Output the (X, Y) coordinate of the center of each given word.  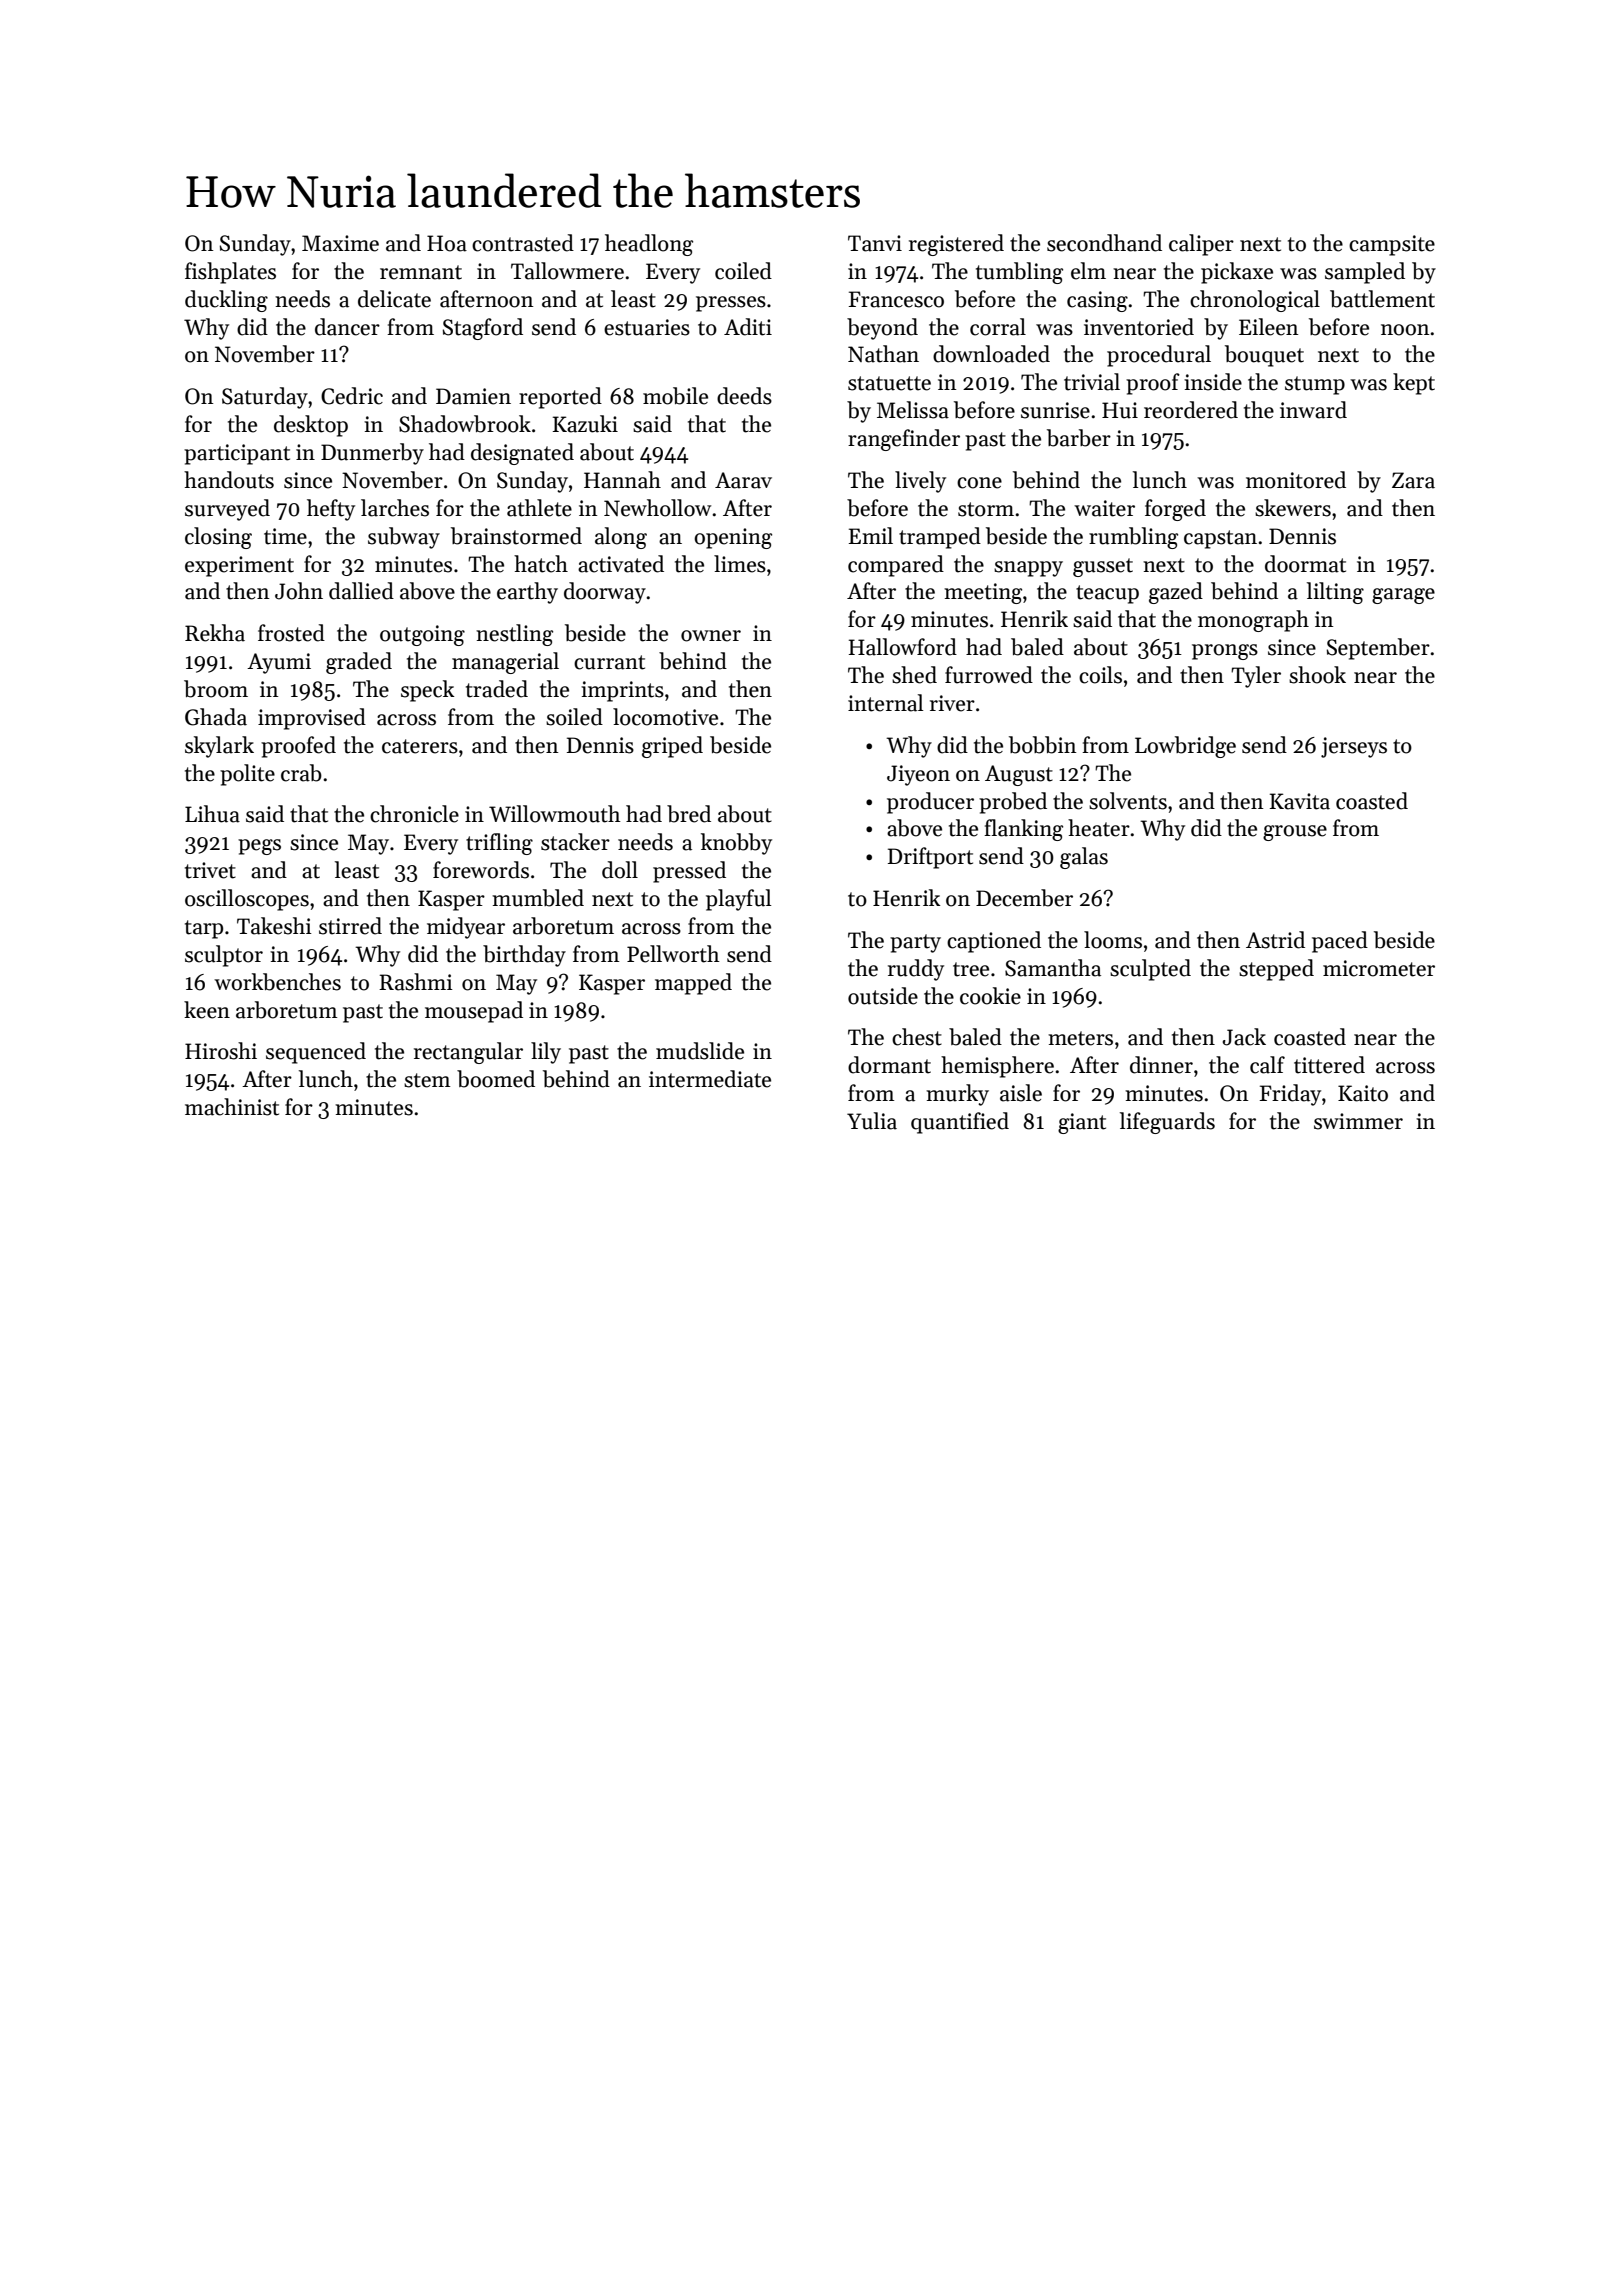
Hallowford (903, 647)
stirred (350, 926)
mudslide (700, 1051)
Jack (1244, 1037)
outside (883, 996)
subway (404, 538)
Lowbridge (1185, 747)
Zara (1413, 480)
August (1019, 775)
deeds (744, 396)
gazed (1176, 593)
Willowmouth (555, 814)
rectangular (468, 1053)
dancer (347, 327)
